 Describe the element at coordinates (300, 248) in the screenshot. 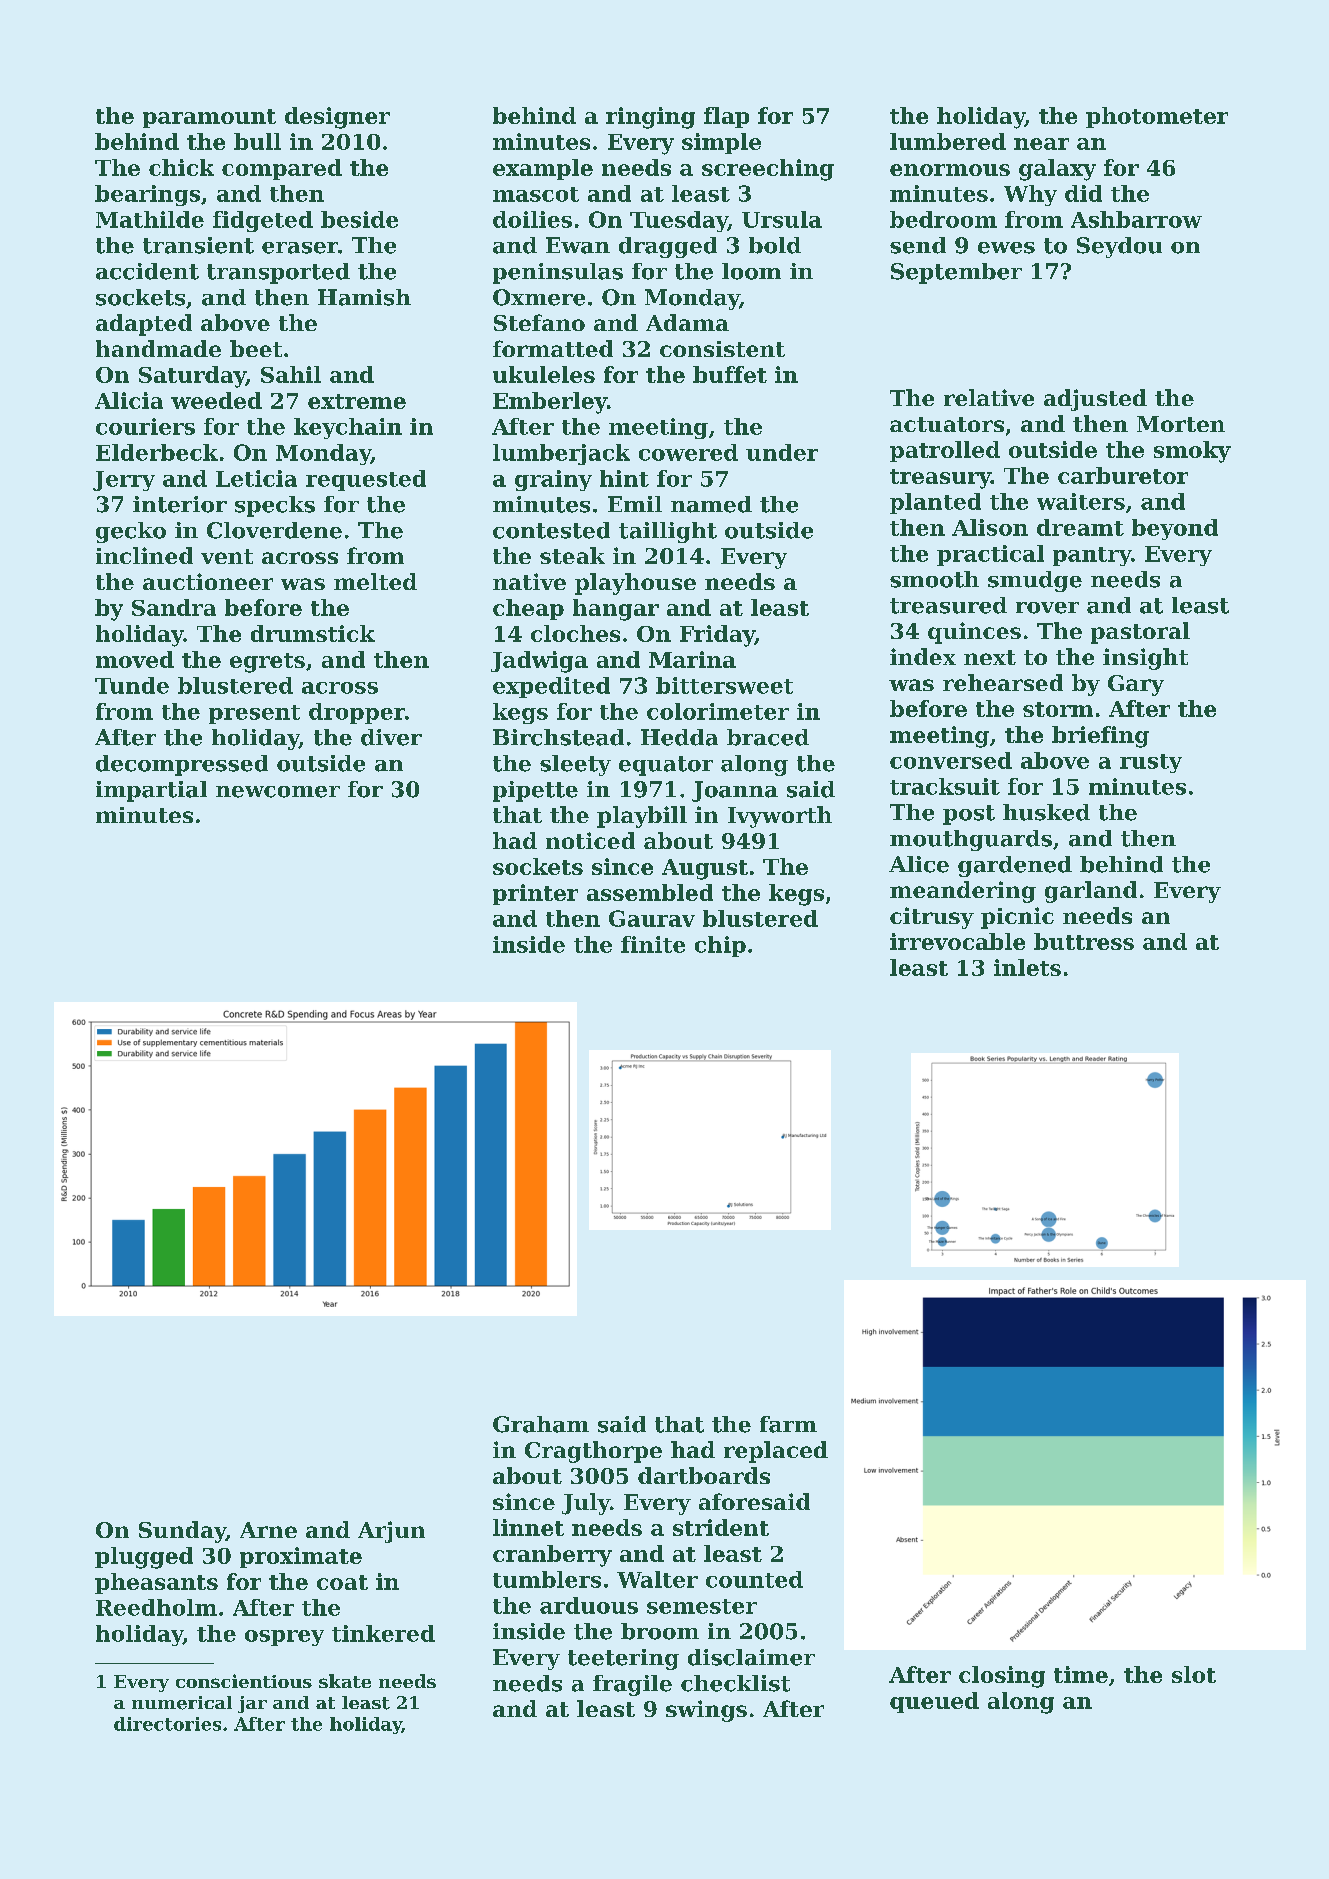

I see `eraser` at that location.
